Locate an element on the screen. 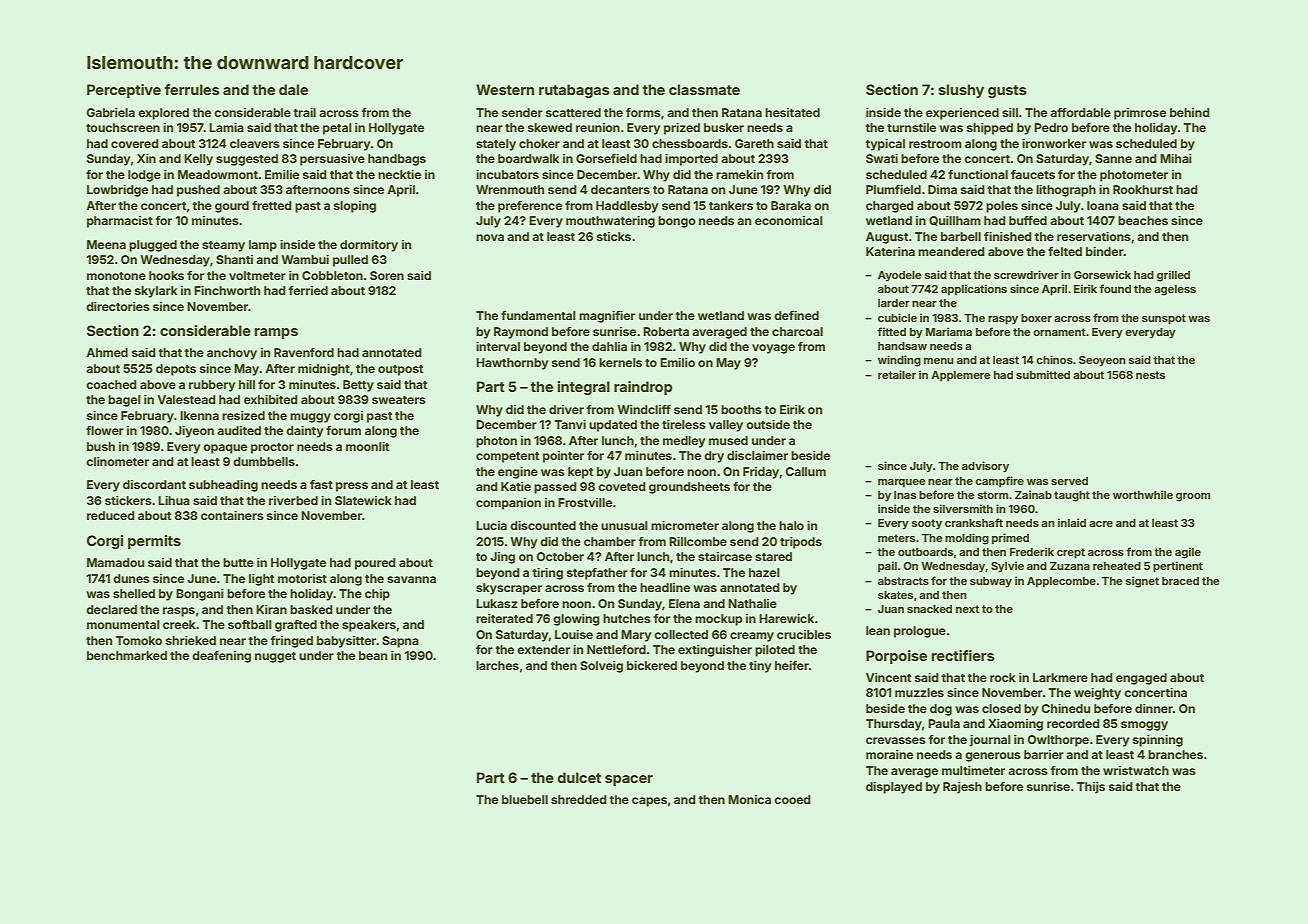 The height and width of the screenshot is (924, 1308). economical is located at coordinates (789, 220).
